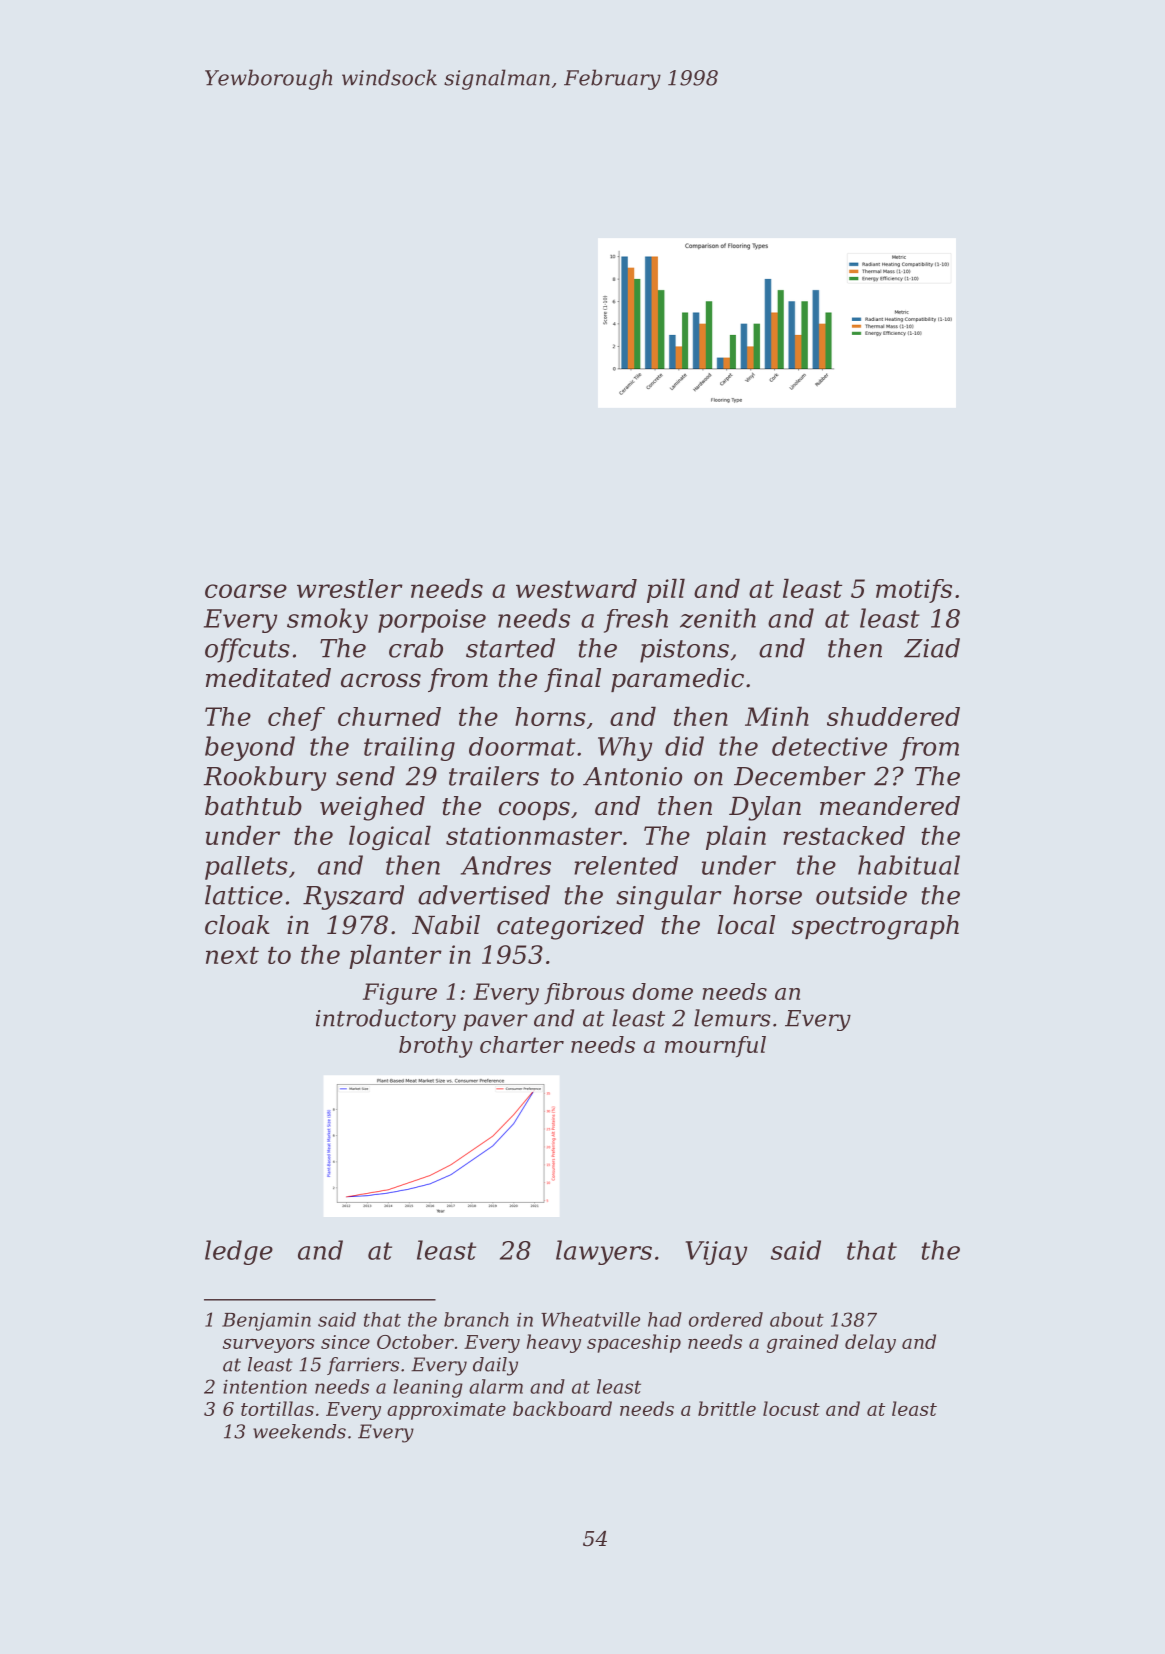  What do you see at coordinates (484, 895) in the screenshot?
I see `advertised` at bounding box center [484, 895].
